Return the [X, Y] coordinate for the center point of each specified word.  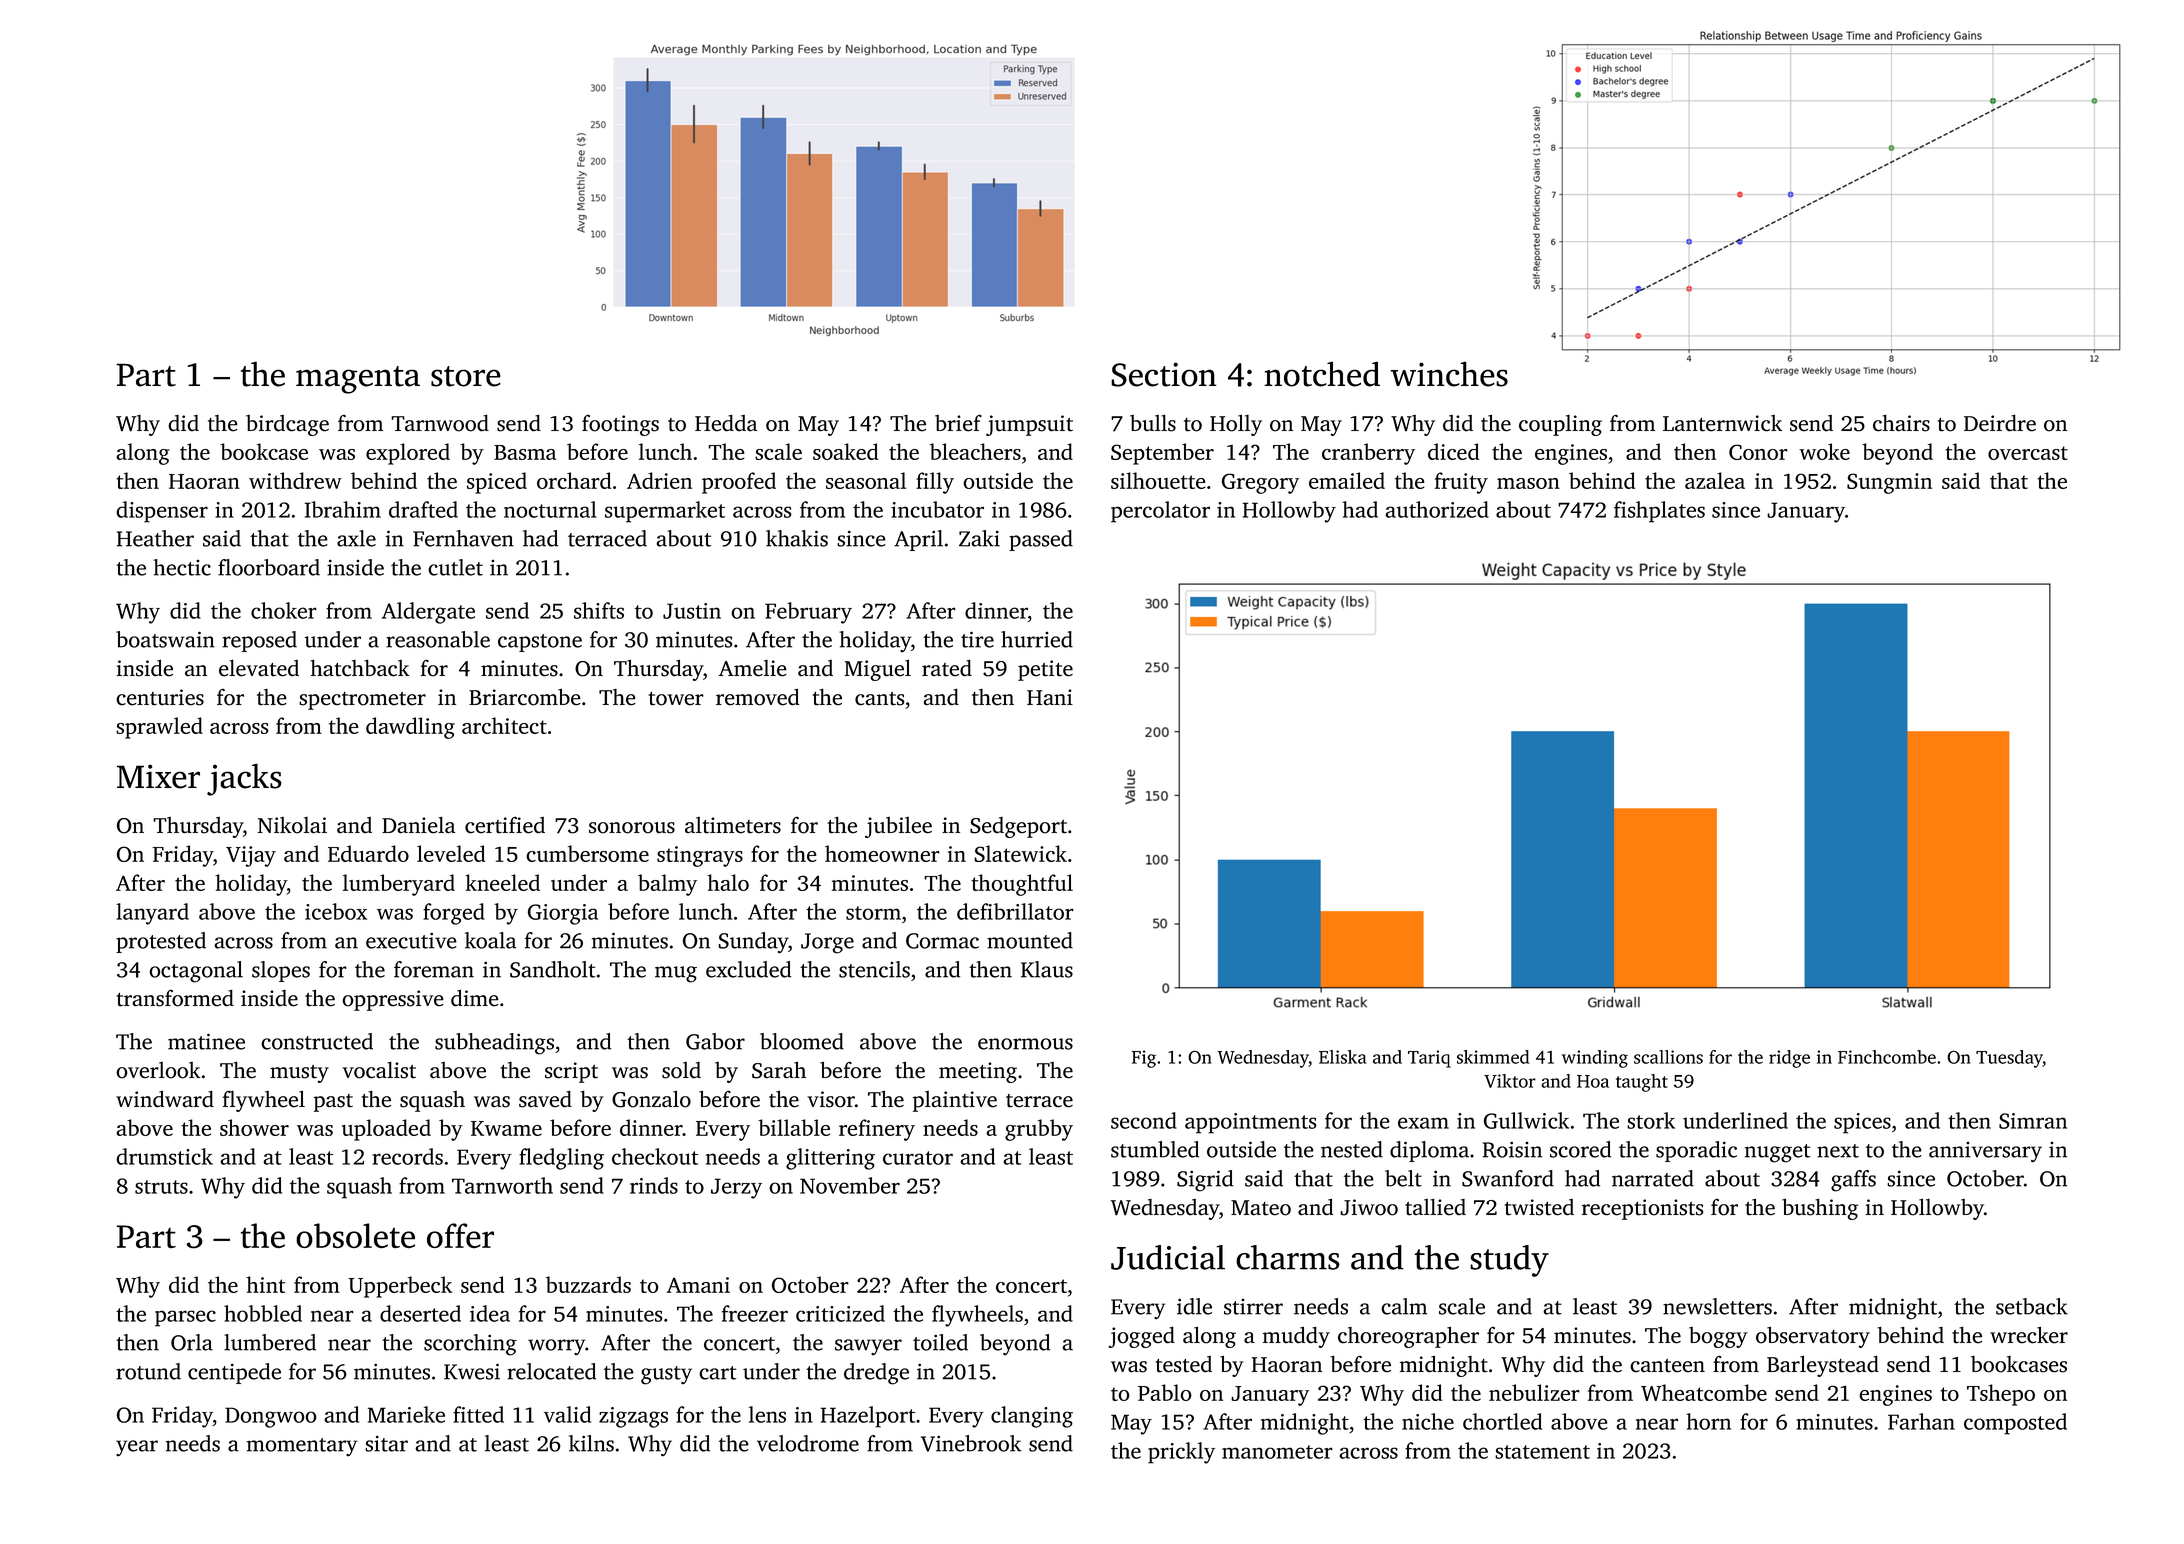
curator [918, 1158]
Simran [2033, 1121]
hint [265, 1284]
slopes [281, 971]
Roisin [1512, 1149]
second [1144, 1120]
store [466, 376]
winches [1449, 374]
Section [1163, 374]
